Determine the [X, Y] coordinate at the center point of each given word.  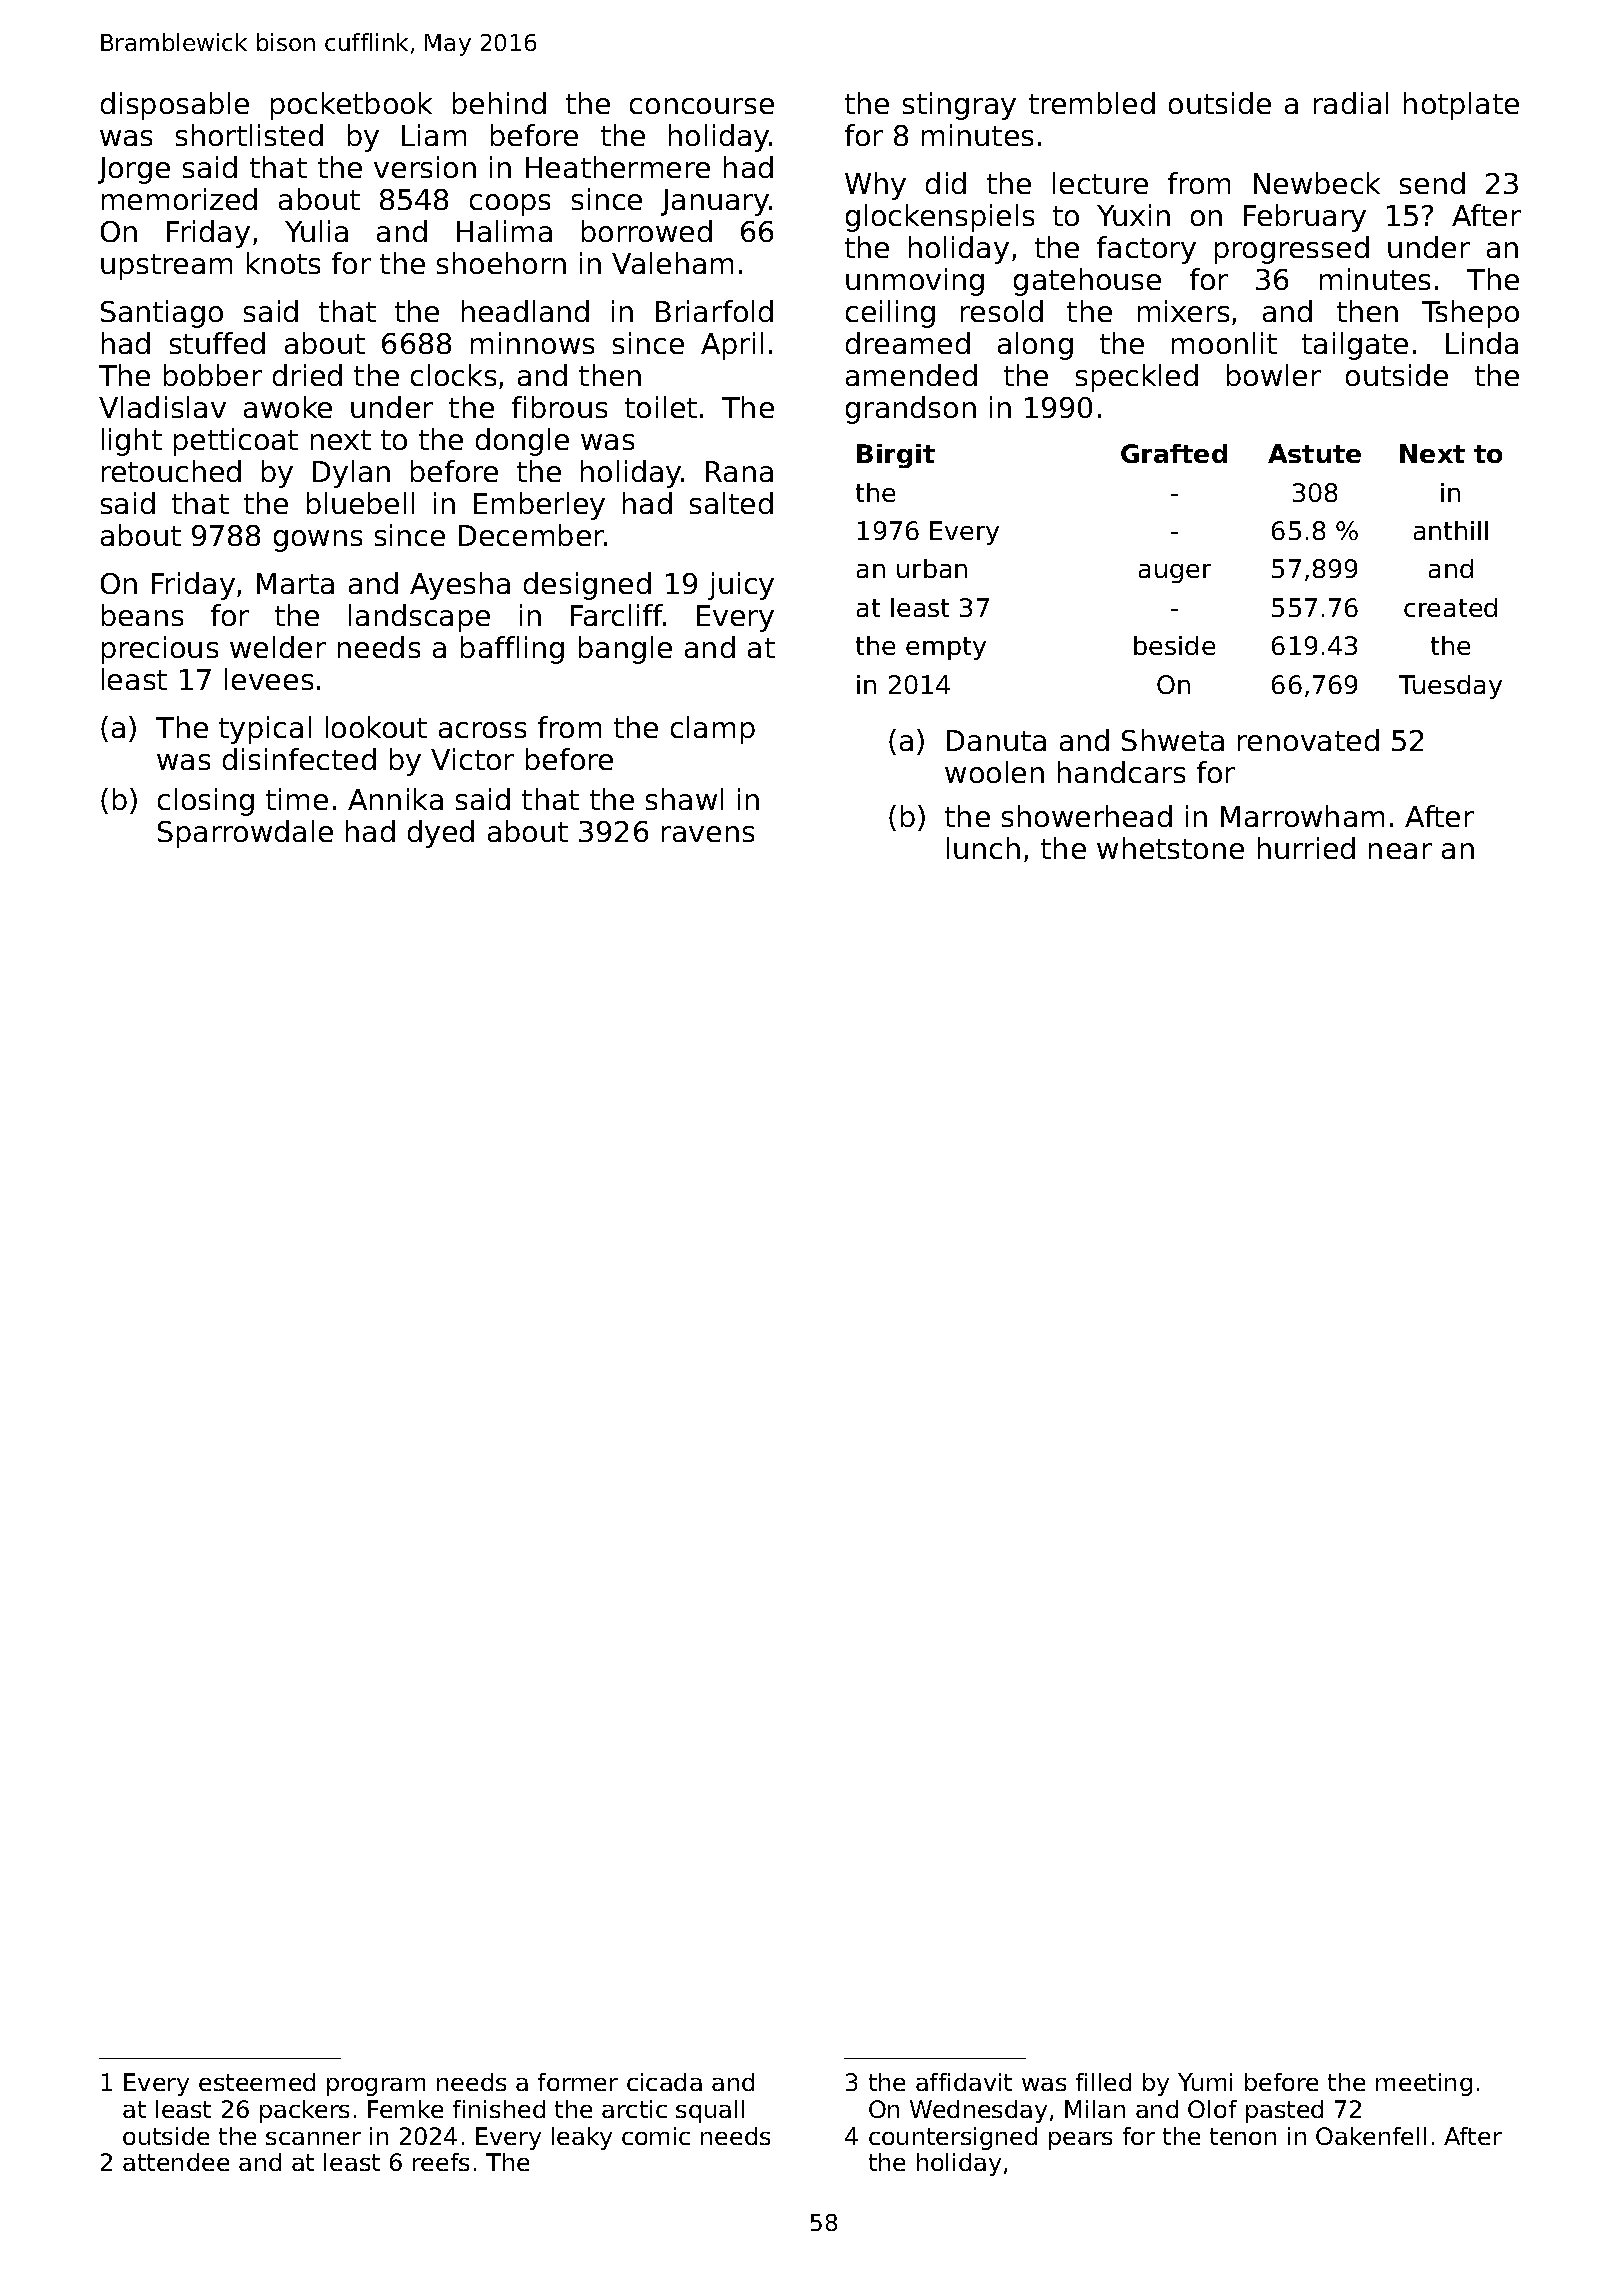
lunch [983, 848]
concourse [702, 106]
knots [283, 263]
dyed [441, 834]
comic [656, 2136]
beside [1174, 645]
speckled [1137, 378]
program [376, 2087]
